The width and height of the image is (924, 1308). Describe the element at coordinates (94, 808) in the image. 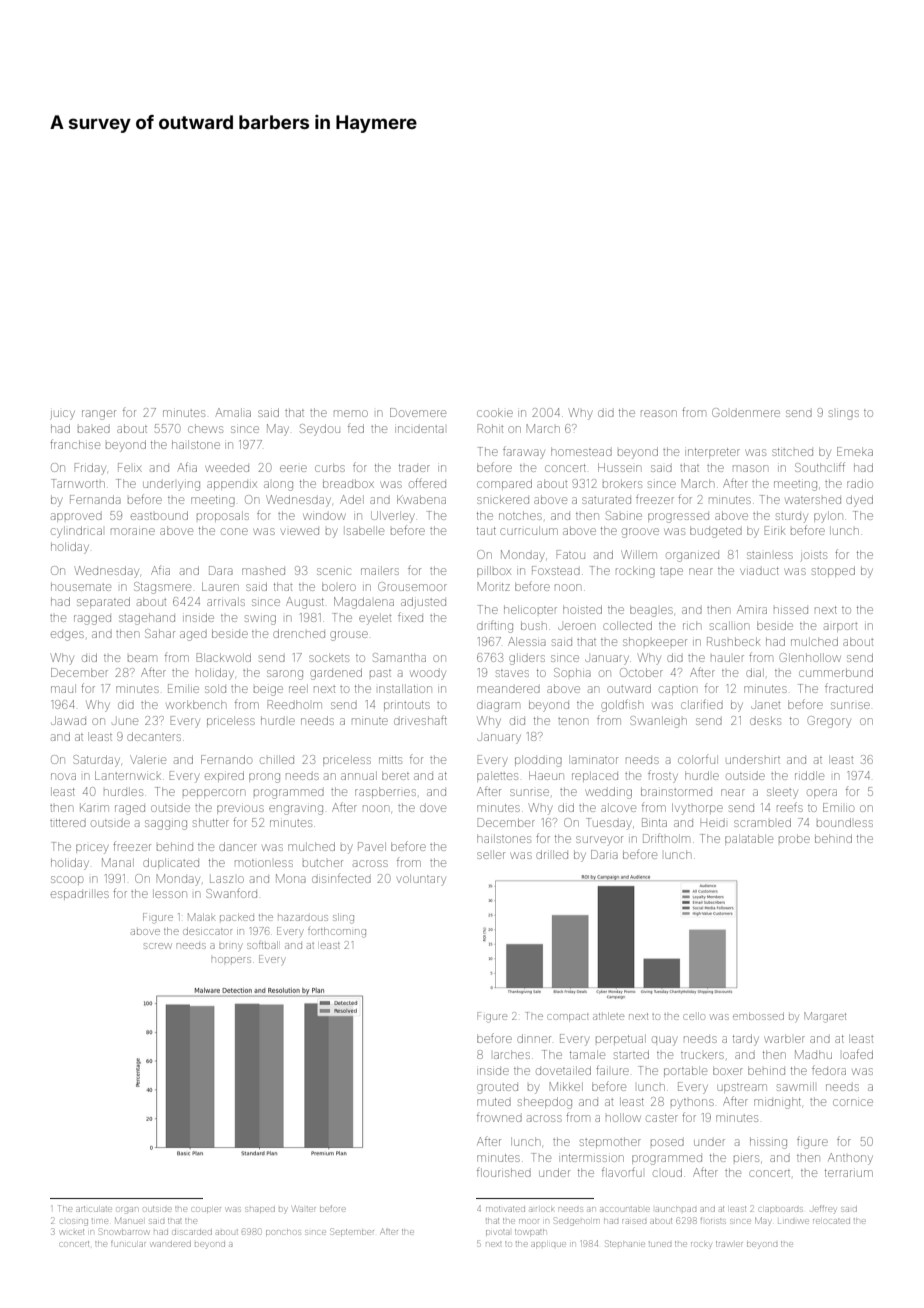

I see `Karim` at that location.
